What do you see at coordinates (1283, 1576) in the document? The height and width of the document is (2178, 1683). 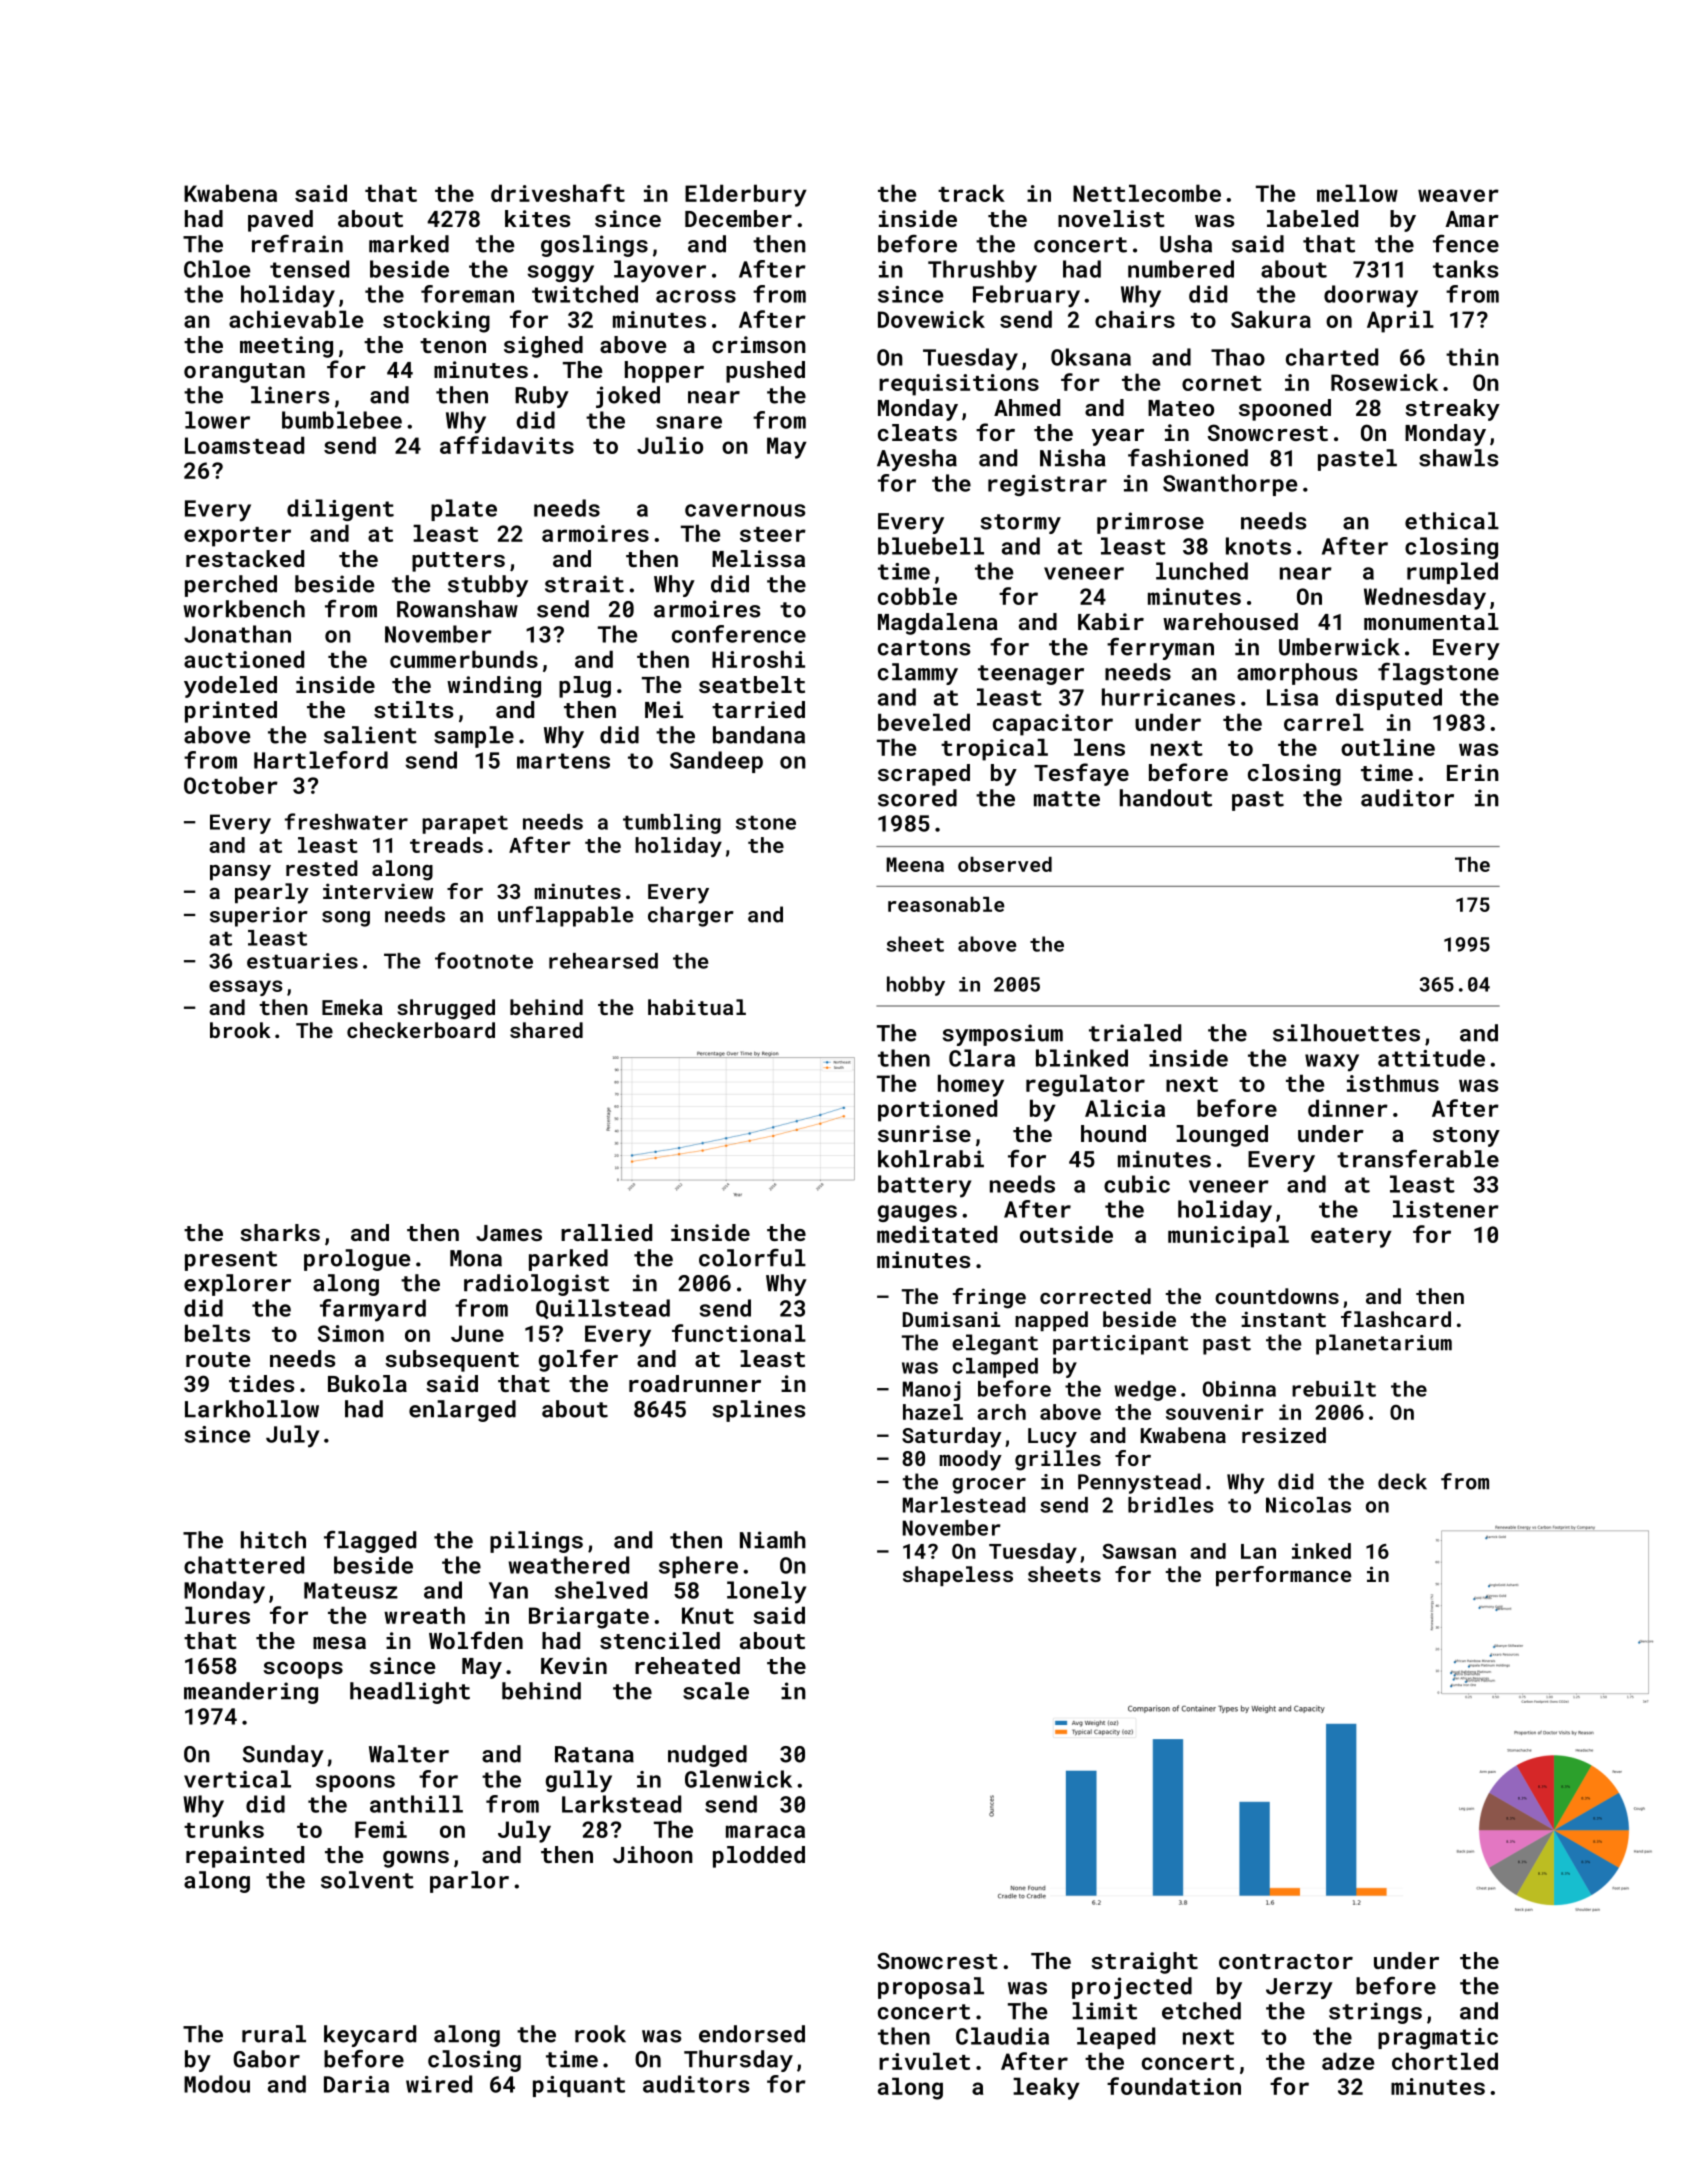 I see `performance` at bounding box center [1283, 1576].
